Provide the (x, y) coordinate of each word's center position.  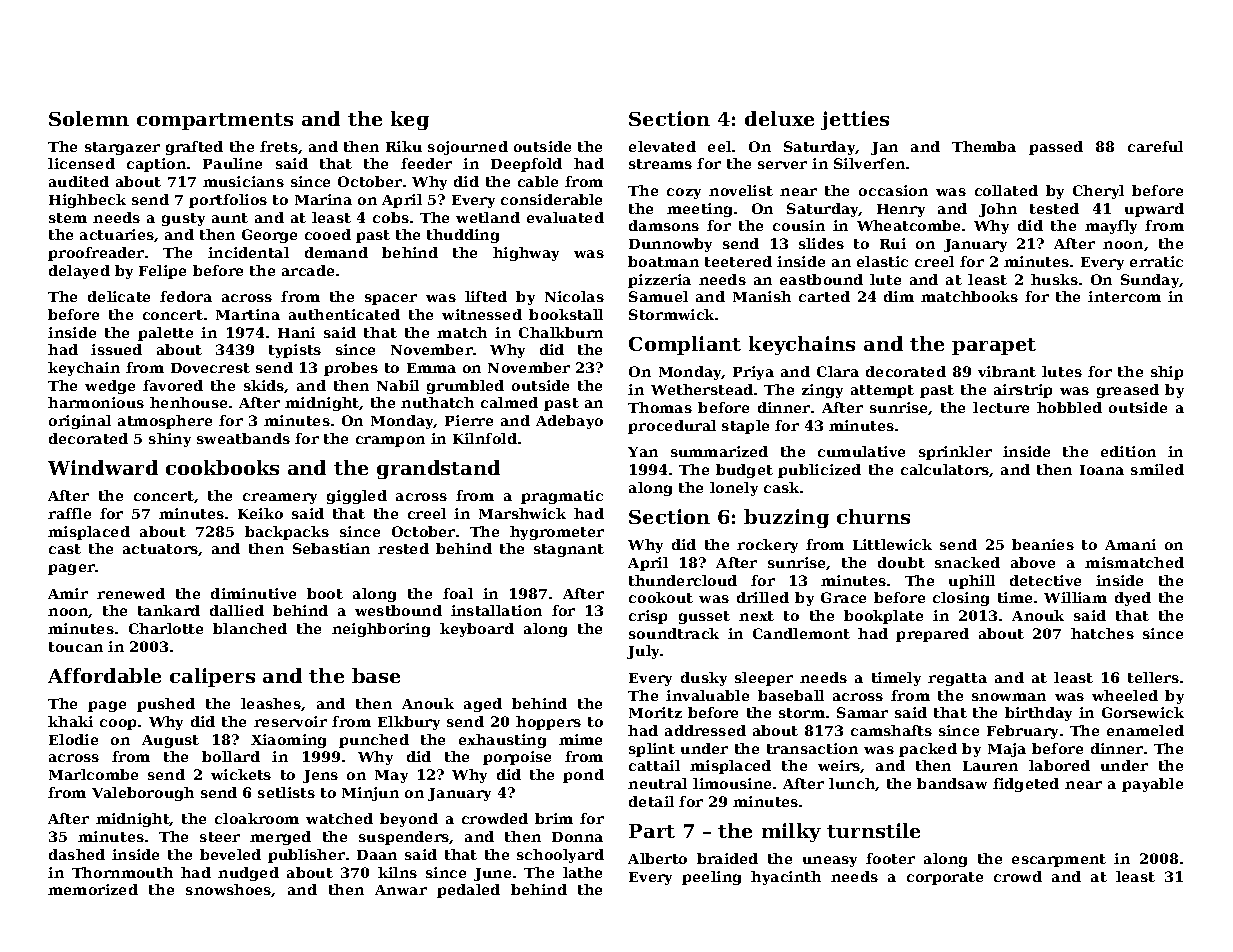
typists (295, 351)
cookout (661, 597)
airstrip (1023, 391)
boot (325, 593)
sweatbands (243, 438)
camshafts (891, 730)
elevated (662, 146)
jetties (855, 120)
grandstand (438, 469)
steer (220, 837)
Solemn (89, 118)
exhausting (502, 741)
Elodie (73, 739)
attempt (882, 391)
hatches (1102, 633)
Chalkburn (561, 332)
